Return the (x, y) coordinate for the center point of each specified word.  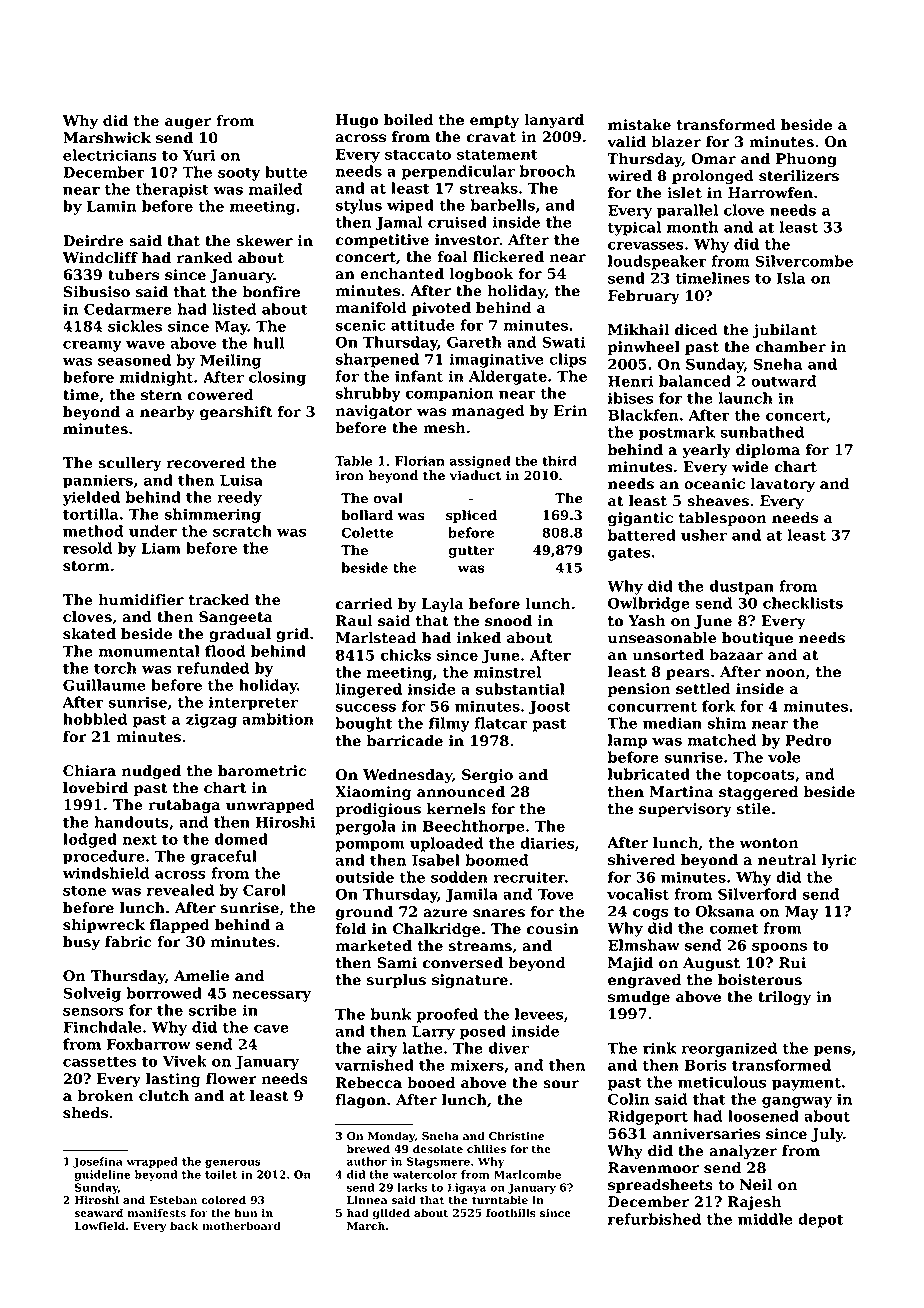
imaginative (497, 360)
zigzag (211, 720)
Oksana (724, 911)
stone (84, 891)
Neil (756, 1185)
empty (494, 121)
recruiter (529, 877)
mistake (639, 125)
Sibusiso (96, 292)
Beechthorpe (474, 827)
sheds (85, 1113)
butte (286, 172)
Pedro (808, 740)
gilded (391, 1214)
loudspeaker (657, 262)
